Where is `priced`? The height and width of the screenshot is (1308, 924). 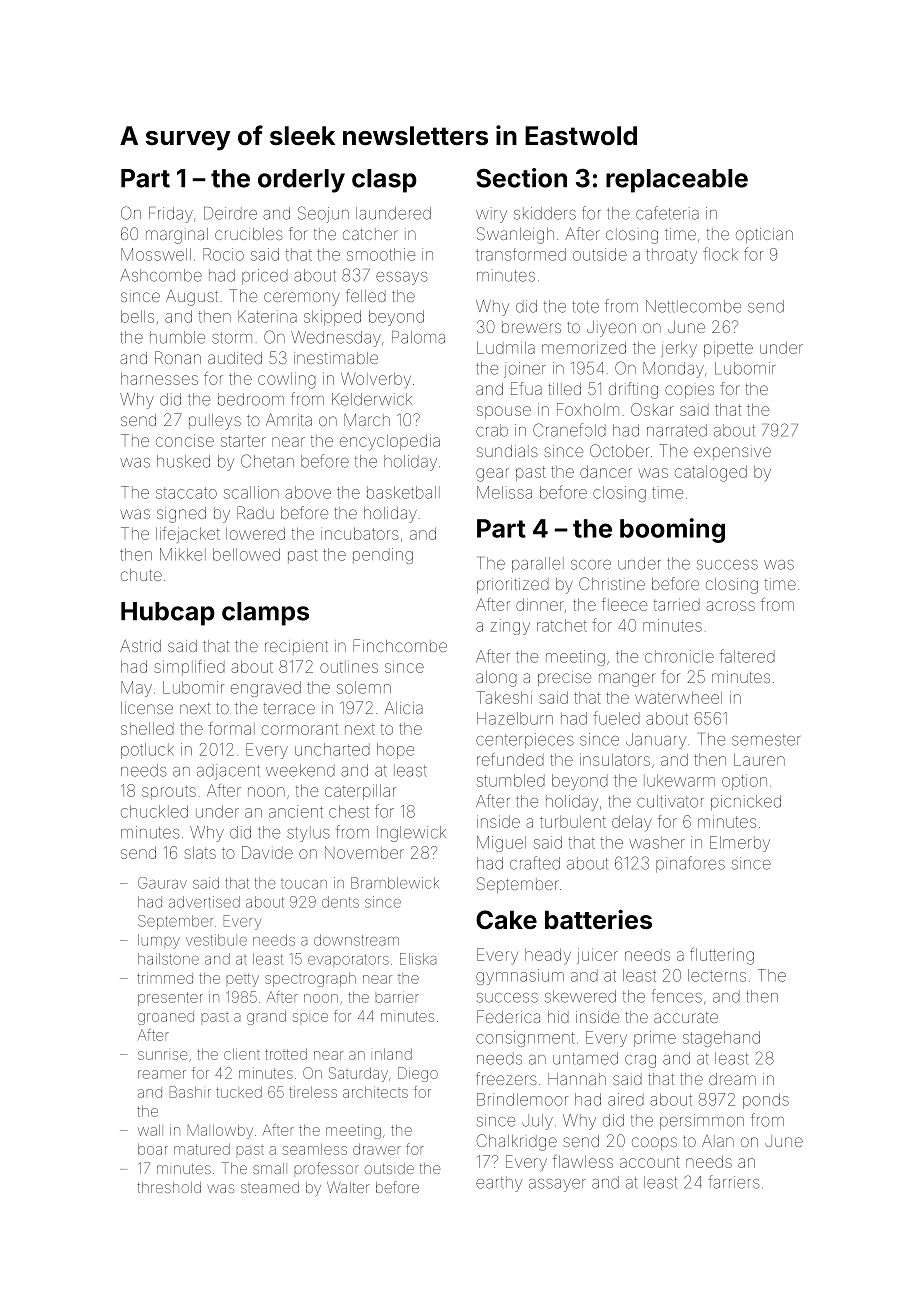 priced is located at coordinates (265, 277).
